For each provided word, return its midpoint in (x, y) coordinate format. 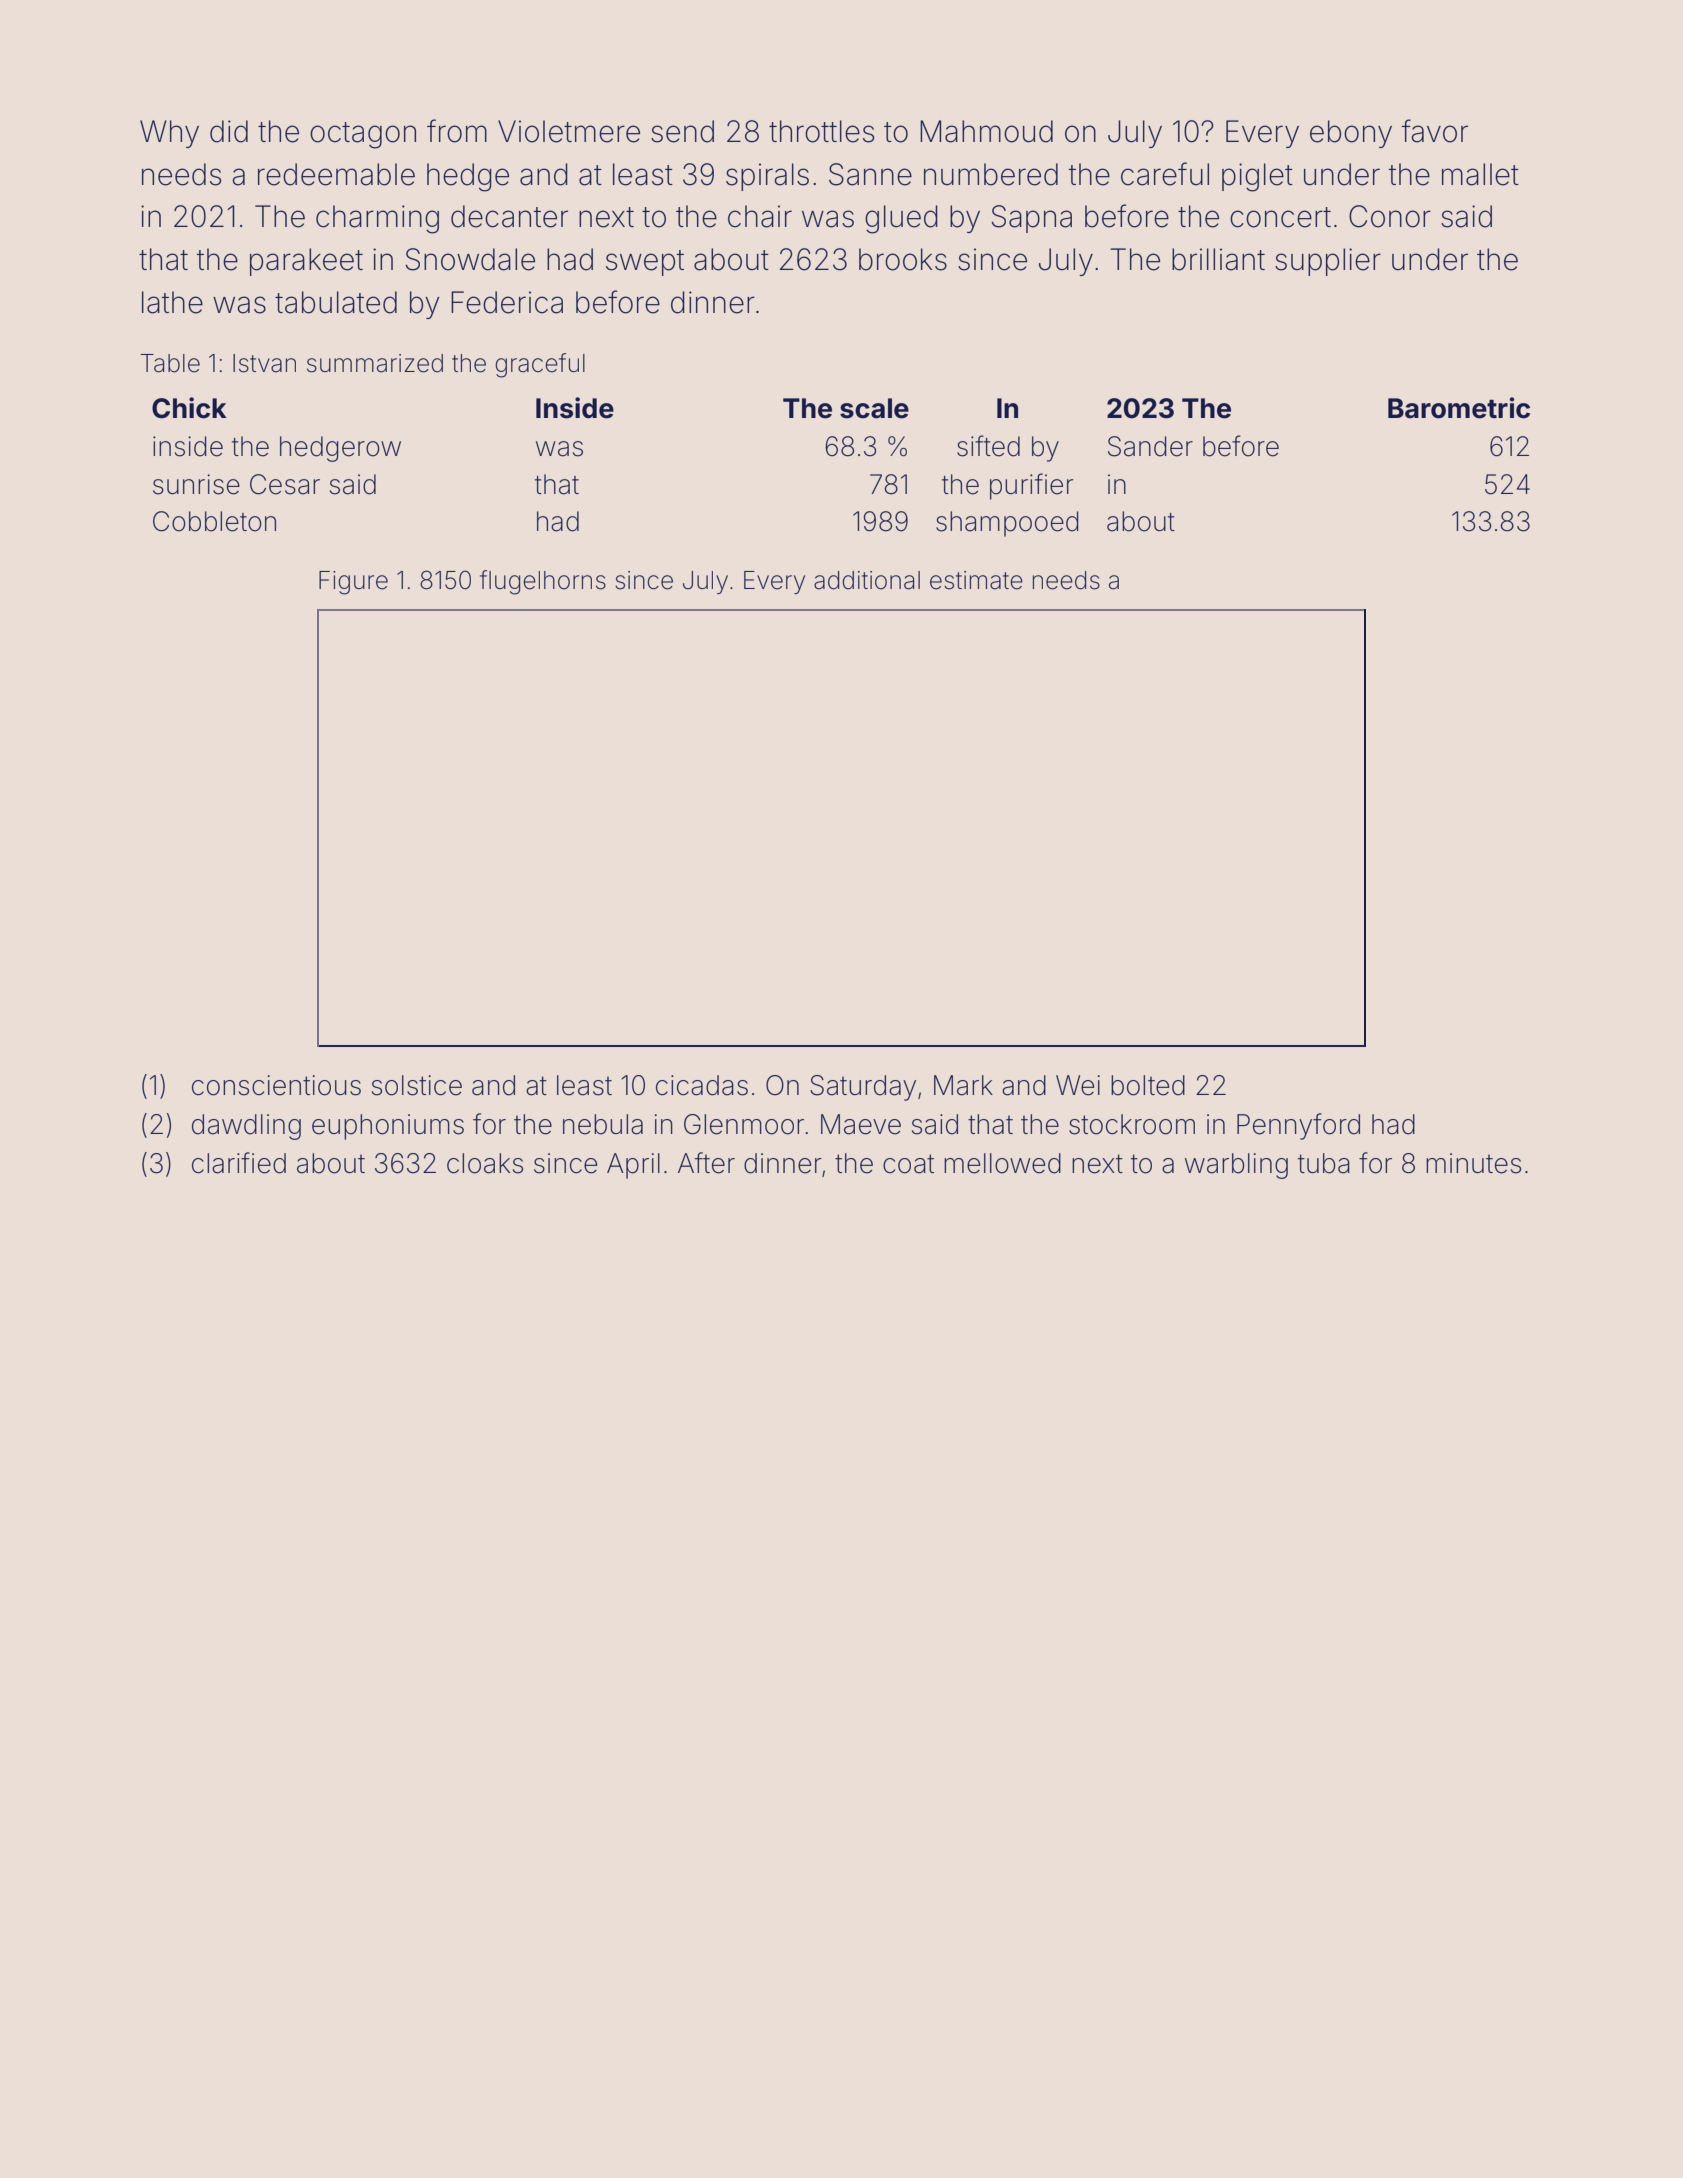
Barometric (1459, 408)
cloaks (485, 1163)
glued (901, 219)
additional (867, 580)
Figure (353, 583)
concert (1280, 217)
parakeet (306, 262)
